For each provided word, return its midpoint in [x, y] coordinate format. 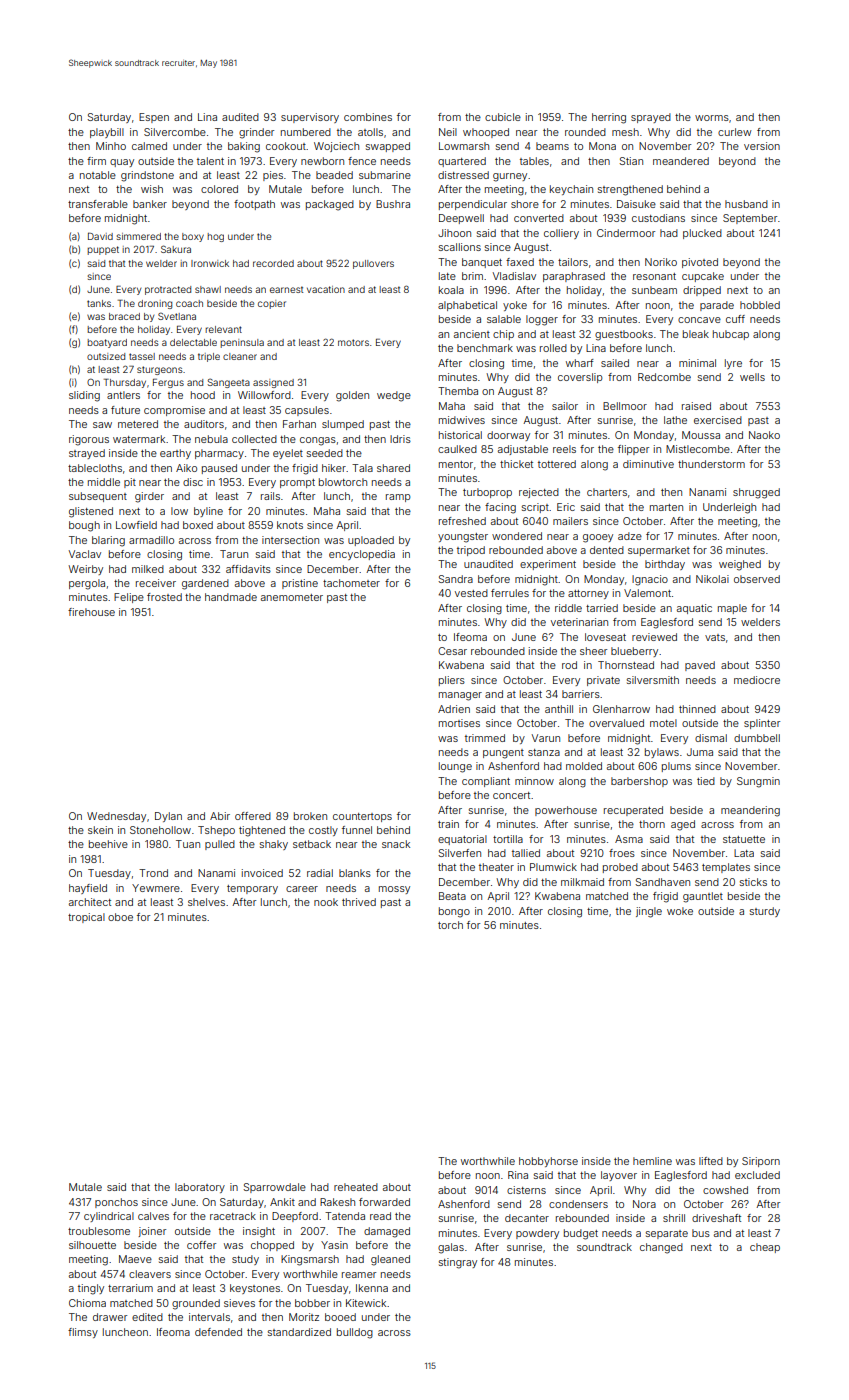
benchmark [485, 348]
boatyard [107, 343]
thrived [359, 902]
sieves [239, 1303]
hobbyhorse [548, 1162]
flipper [633, 450]
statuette [744, 839]
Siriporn [761, 1162]
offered [253, 816]
